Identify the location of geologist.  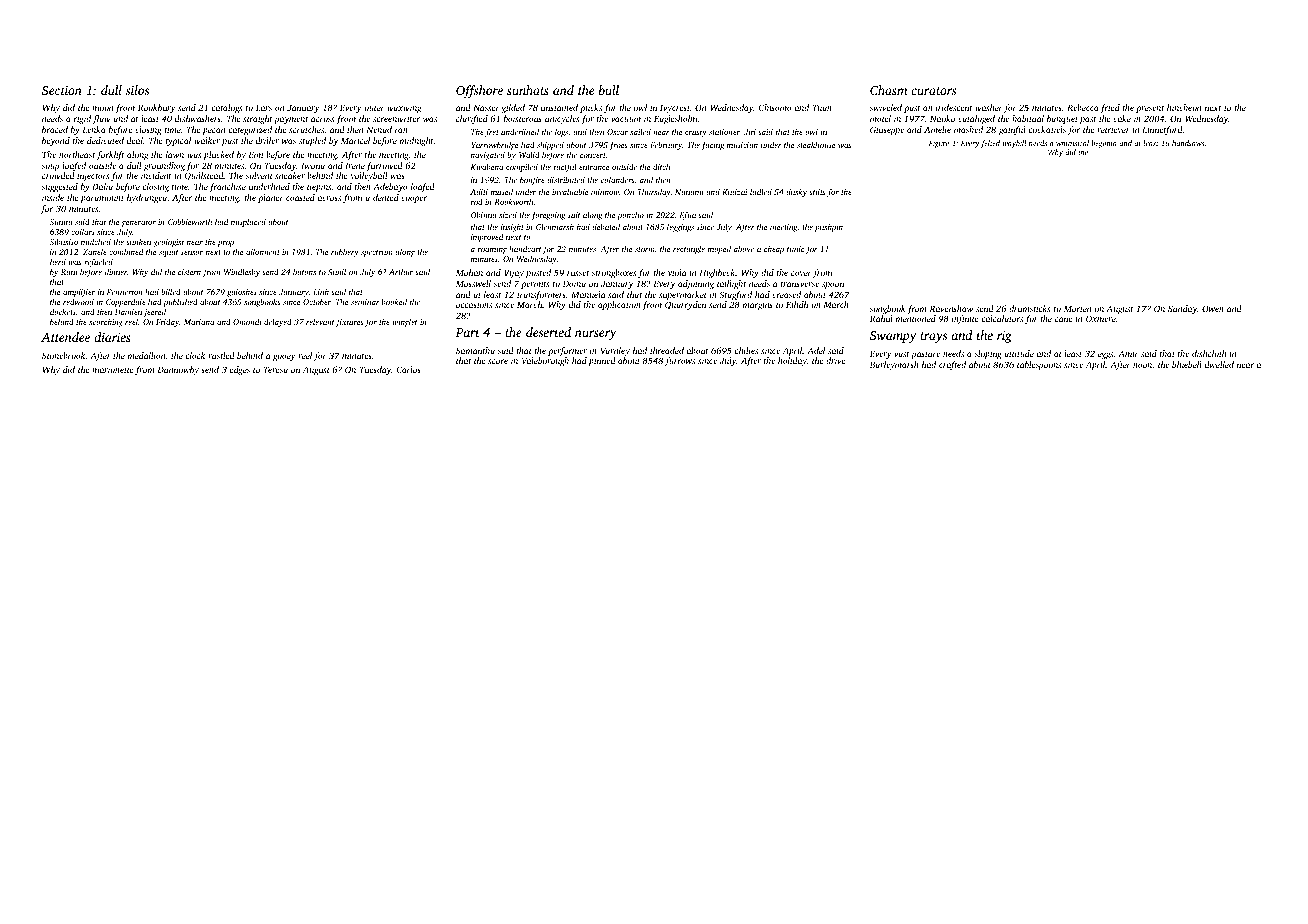
(168, 243).
